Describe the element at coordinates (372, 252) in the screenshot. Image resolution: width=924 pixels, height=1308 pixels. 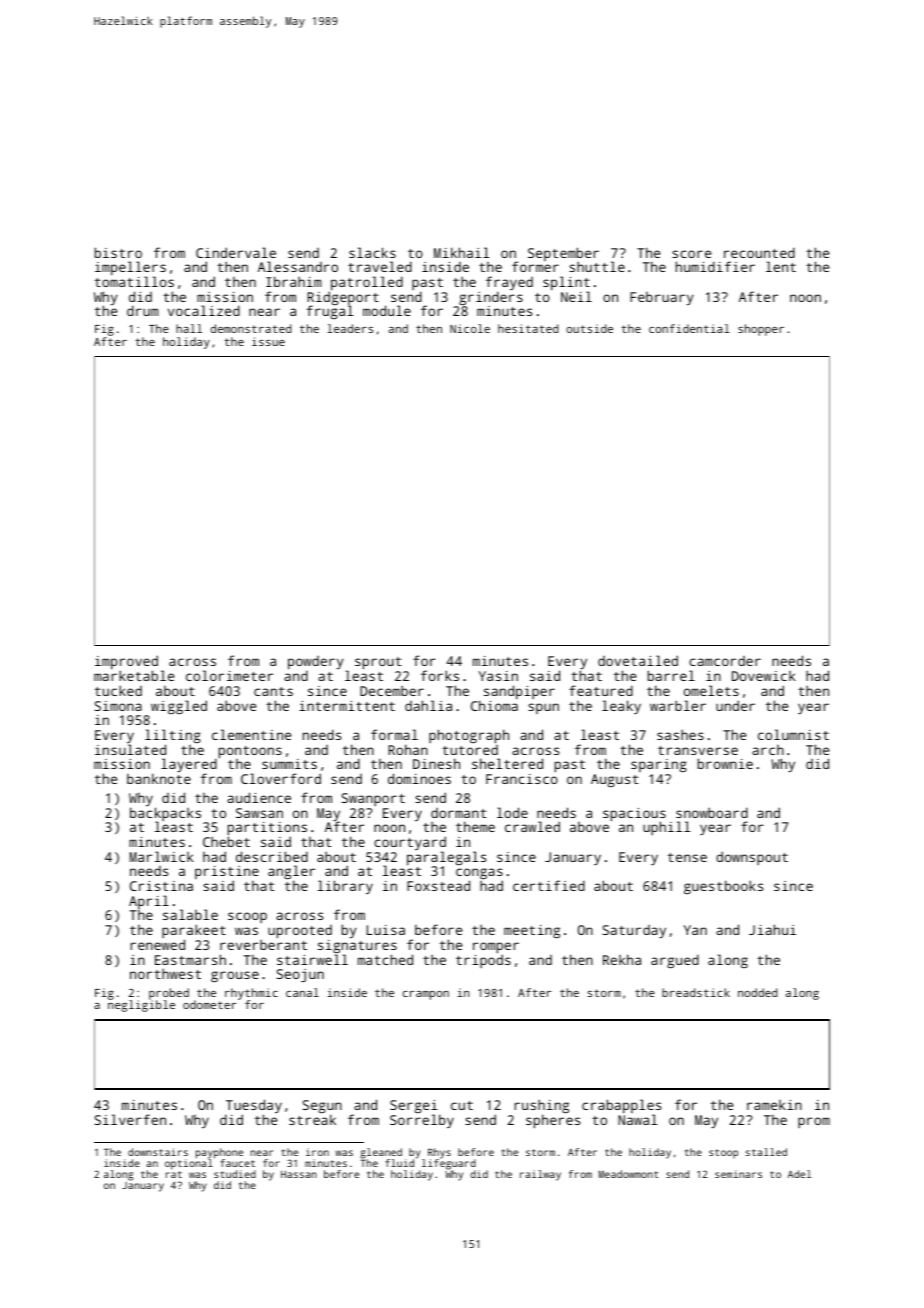
I see `slacks` at that location.
